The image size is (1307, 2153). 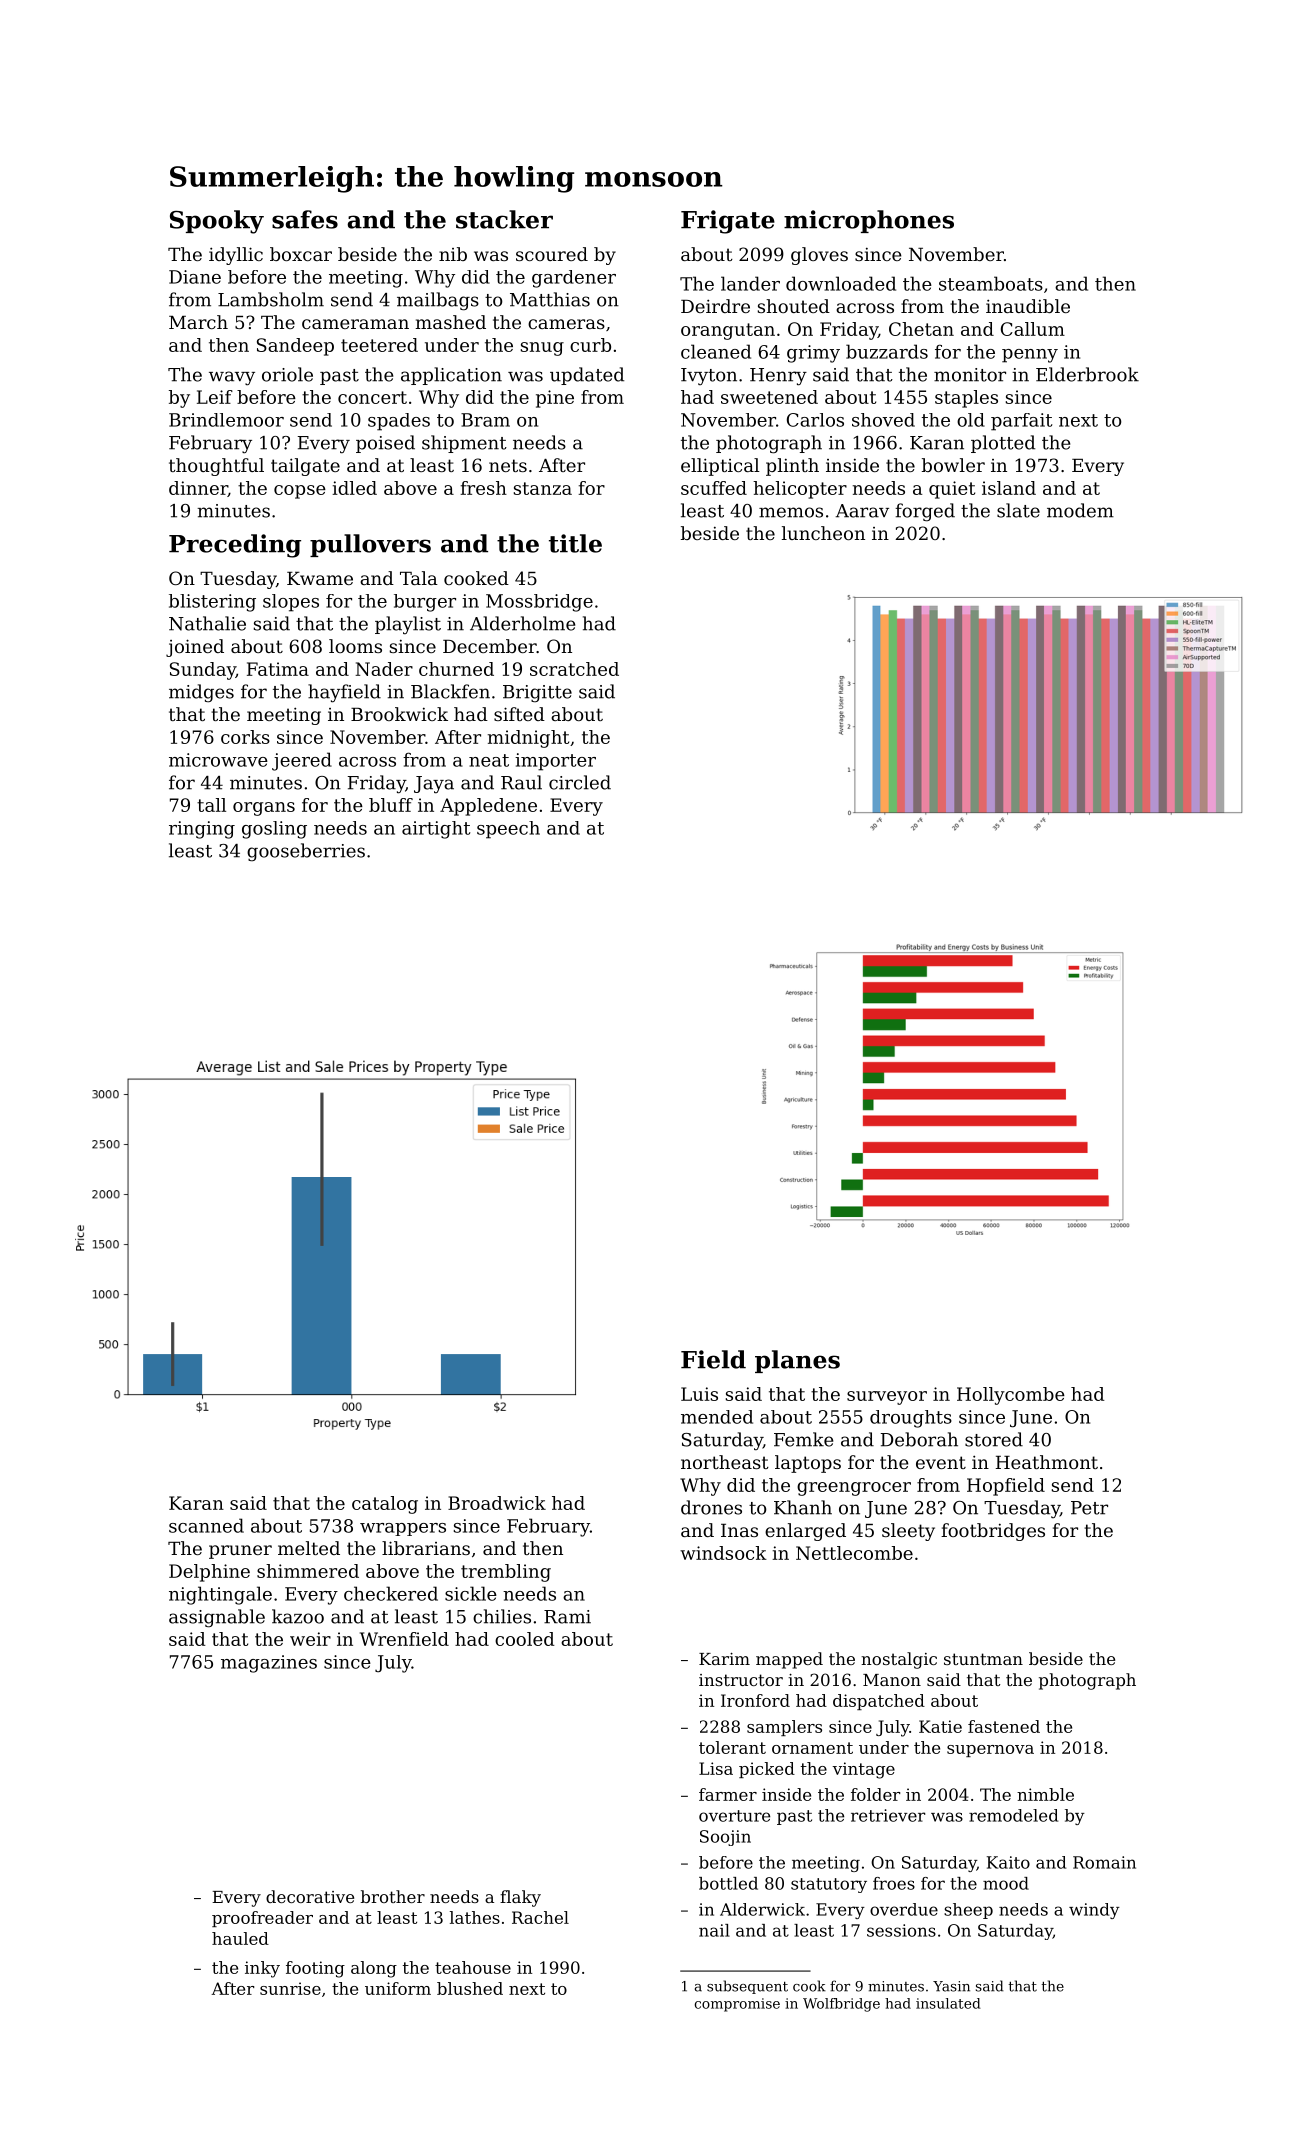 I want to click on gosling, so click(x=274, y=830).
